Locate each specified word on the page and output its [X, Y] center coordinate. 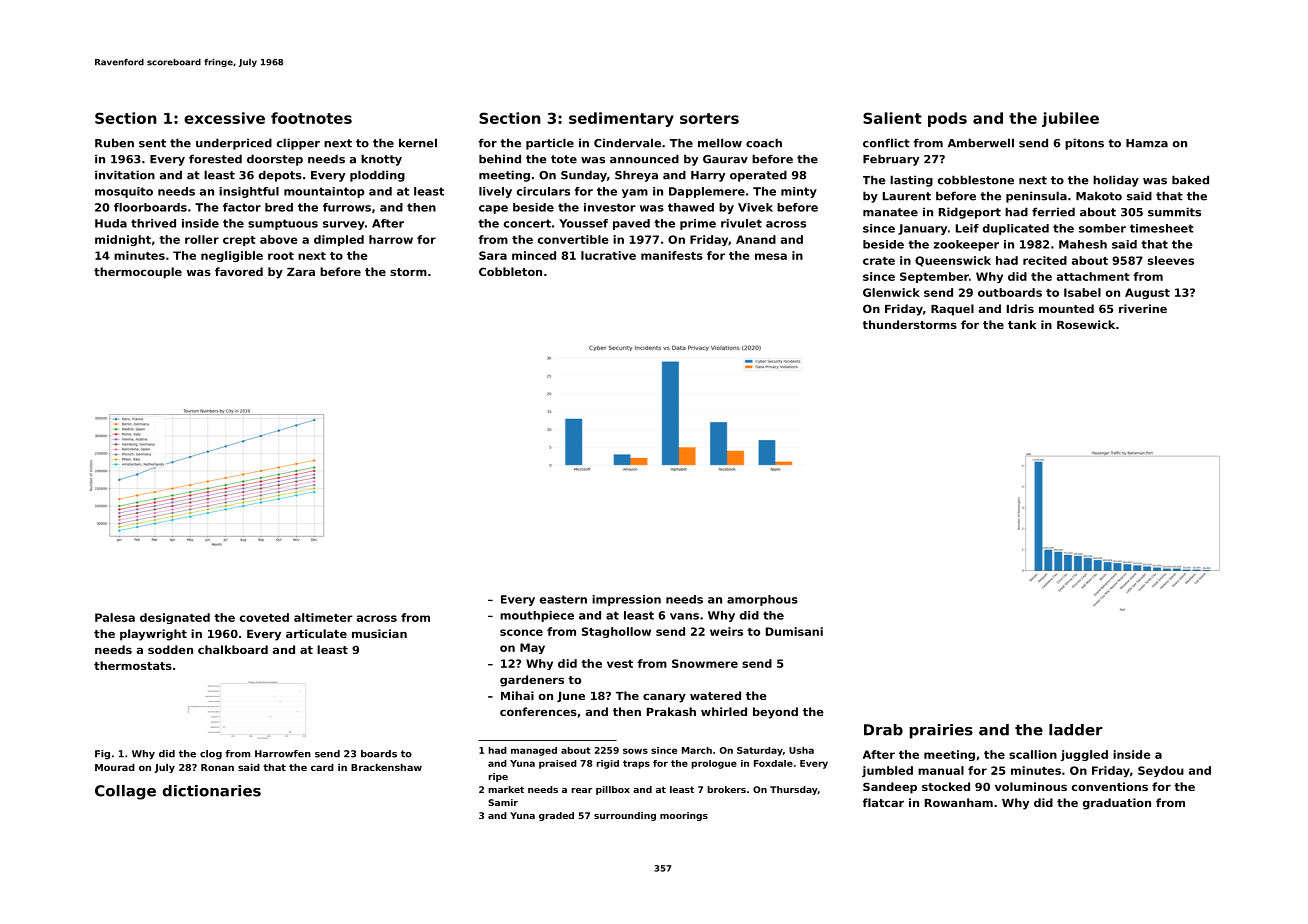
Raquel [952, 310]
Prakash [671, 711]
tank [1022, 324]
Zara [301, 272]
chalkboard [233, 649]
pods [947, 119]
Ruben [114, 143]
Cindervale [627, 143]
